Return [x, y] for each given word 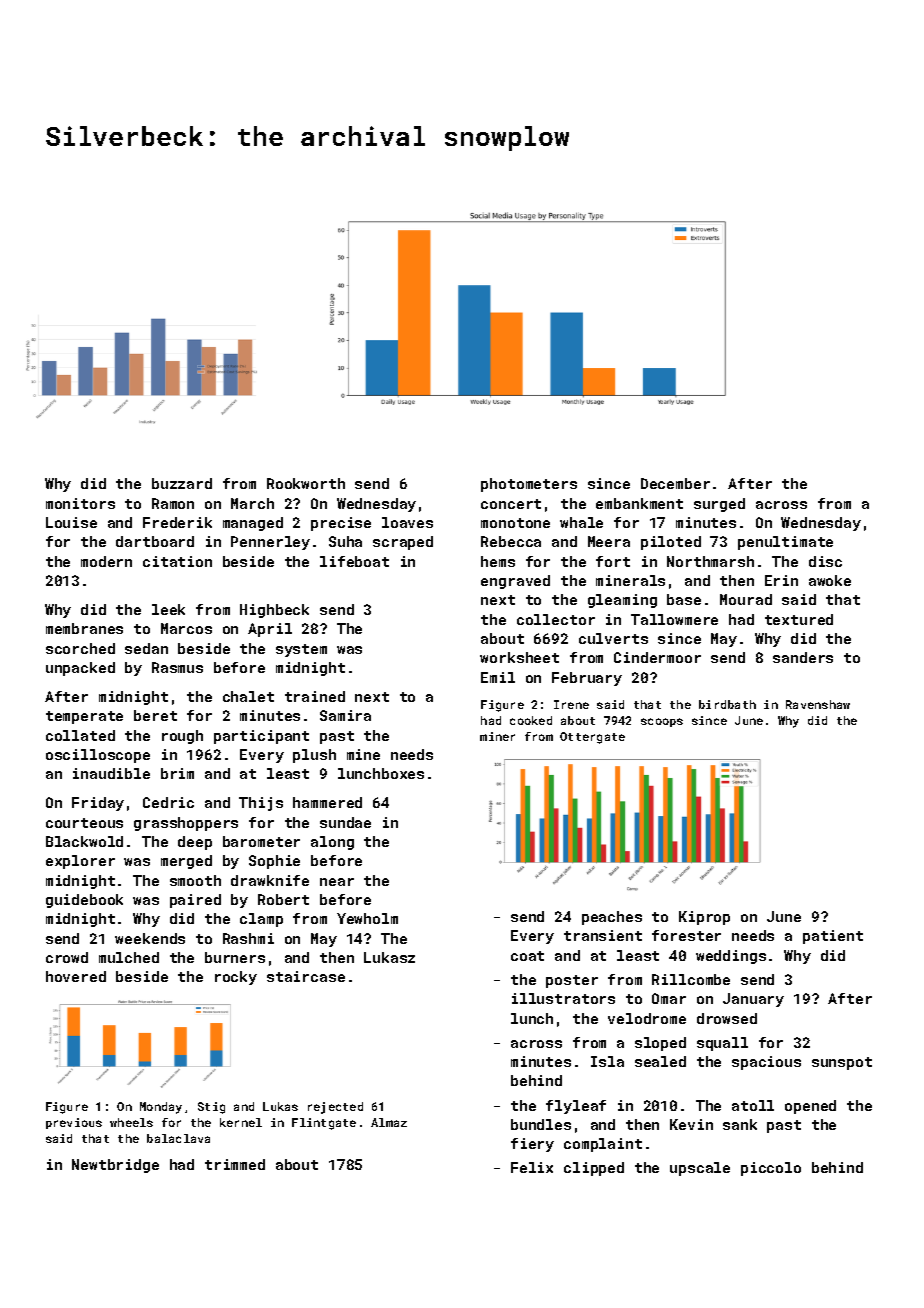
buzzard [182, 483]
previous [74, 1123]
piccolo [771, 1169]
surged [719, 505]
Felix [532, 1167]
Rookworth [306, 483]
